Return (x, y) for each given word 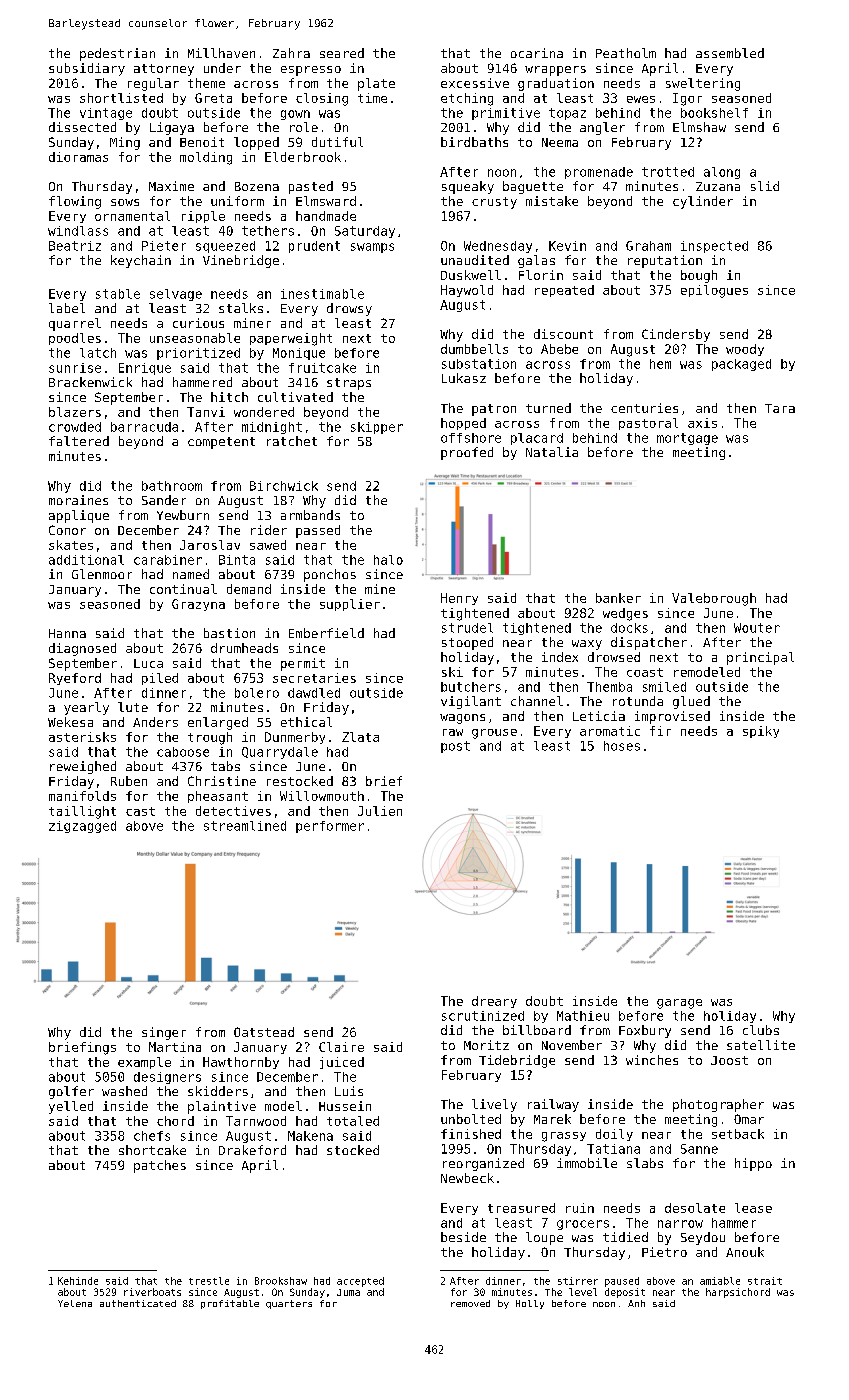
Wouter (757, 628)
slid (765, 186)
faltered (79, 441)
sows (125, 202)
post (455, 747)
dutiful (337, 142)
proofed (467, 453)
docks (629, 628)
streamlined (245, 826)
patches (160, 1166)
